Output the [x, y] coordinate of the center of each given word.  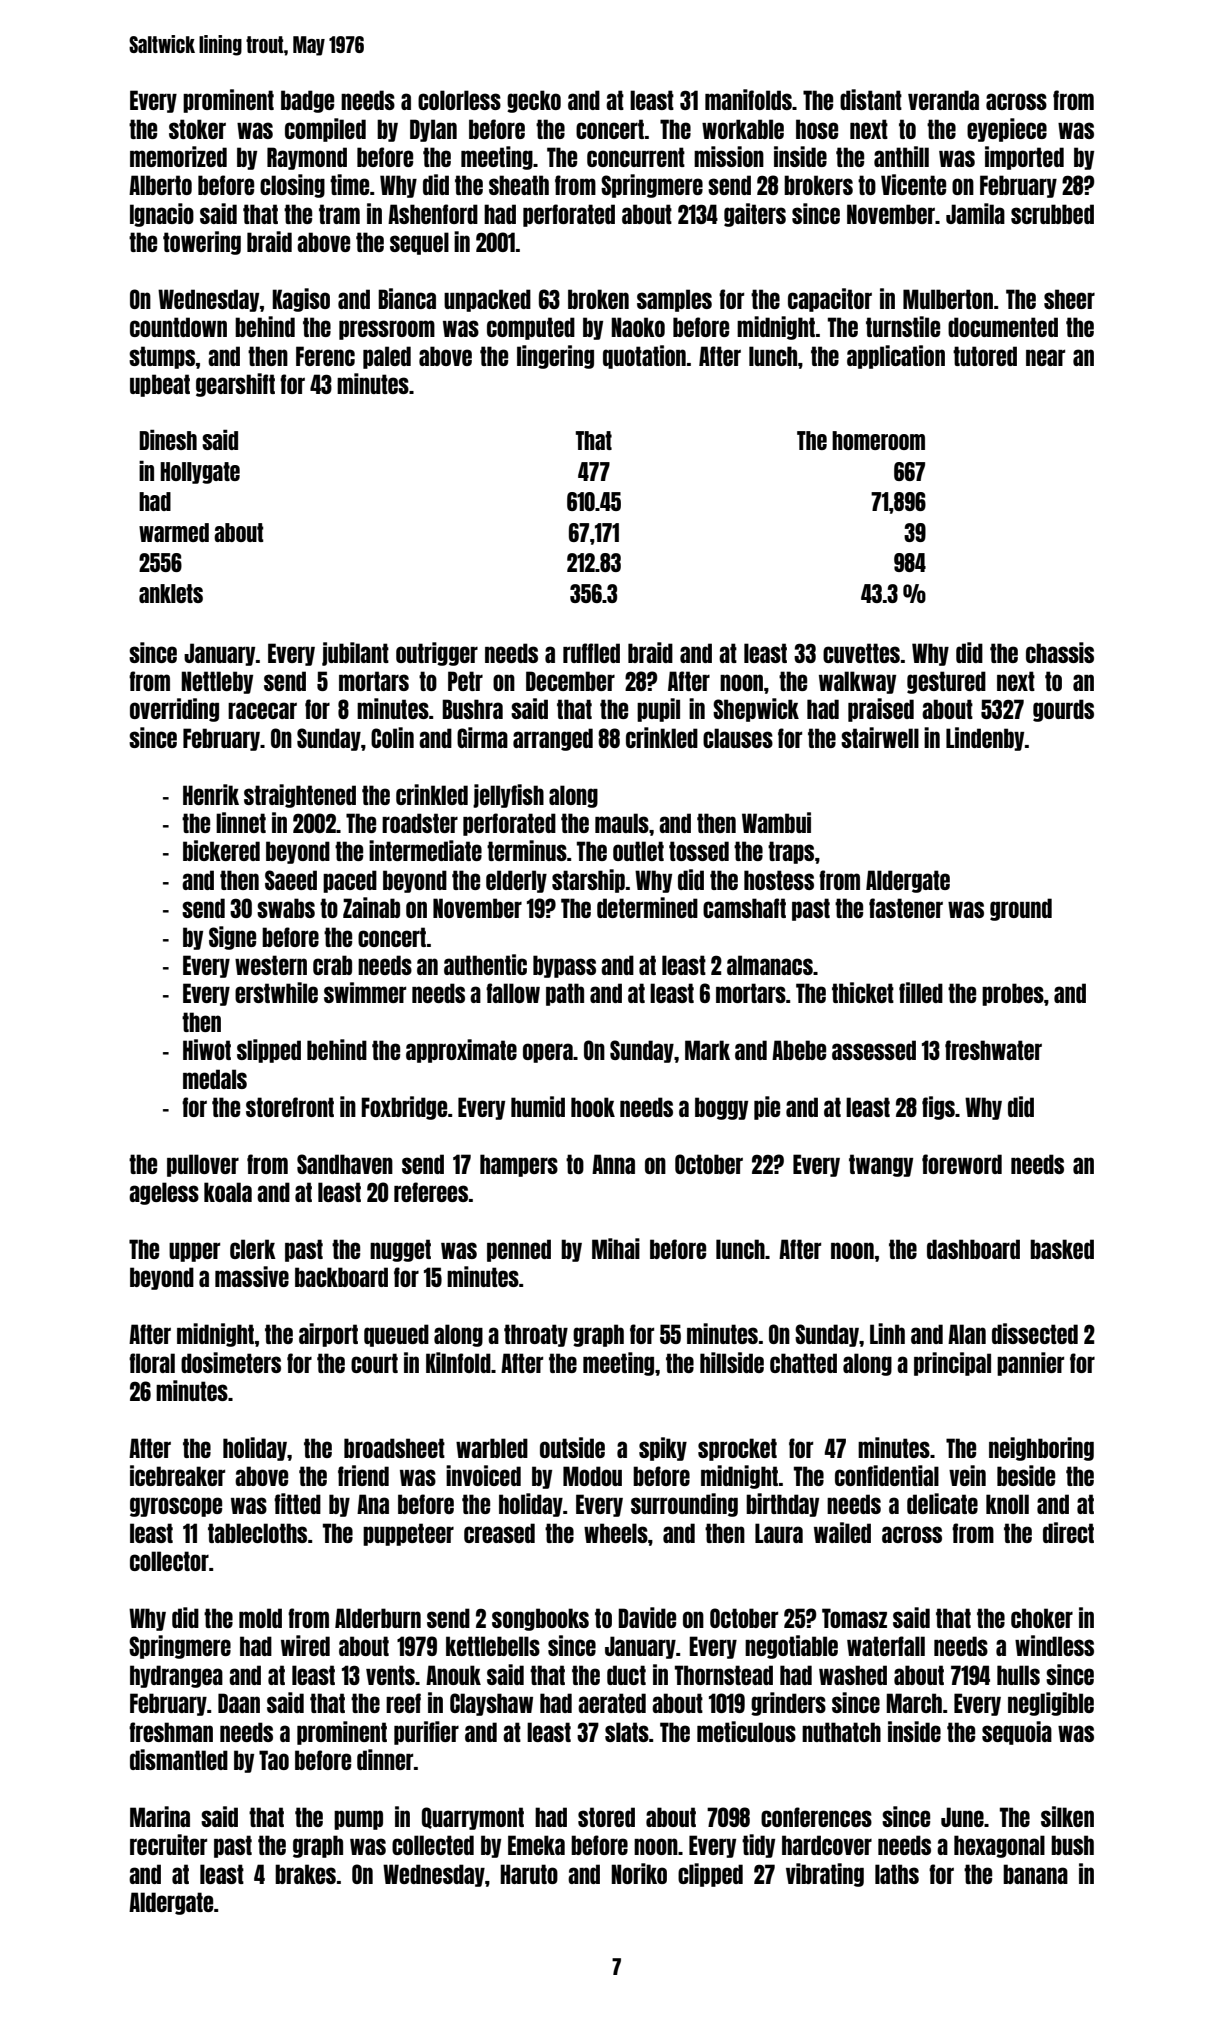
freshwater [993, 1050]
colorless [459, 100]
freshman [171, 1732]
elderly [516, 881]
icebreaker [177, 1475]
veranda [943, 100]
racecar [262, 710]
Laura [779, 1533]
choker [1042, 1618]
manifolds [748, 99]
